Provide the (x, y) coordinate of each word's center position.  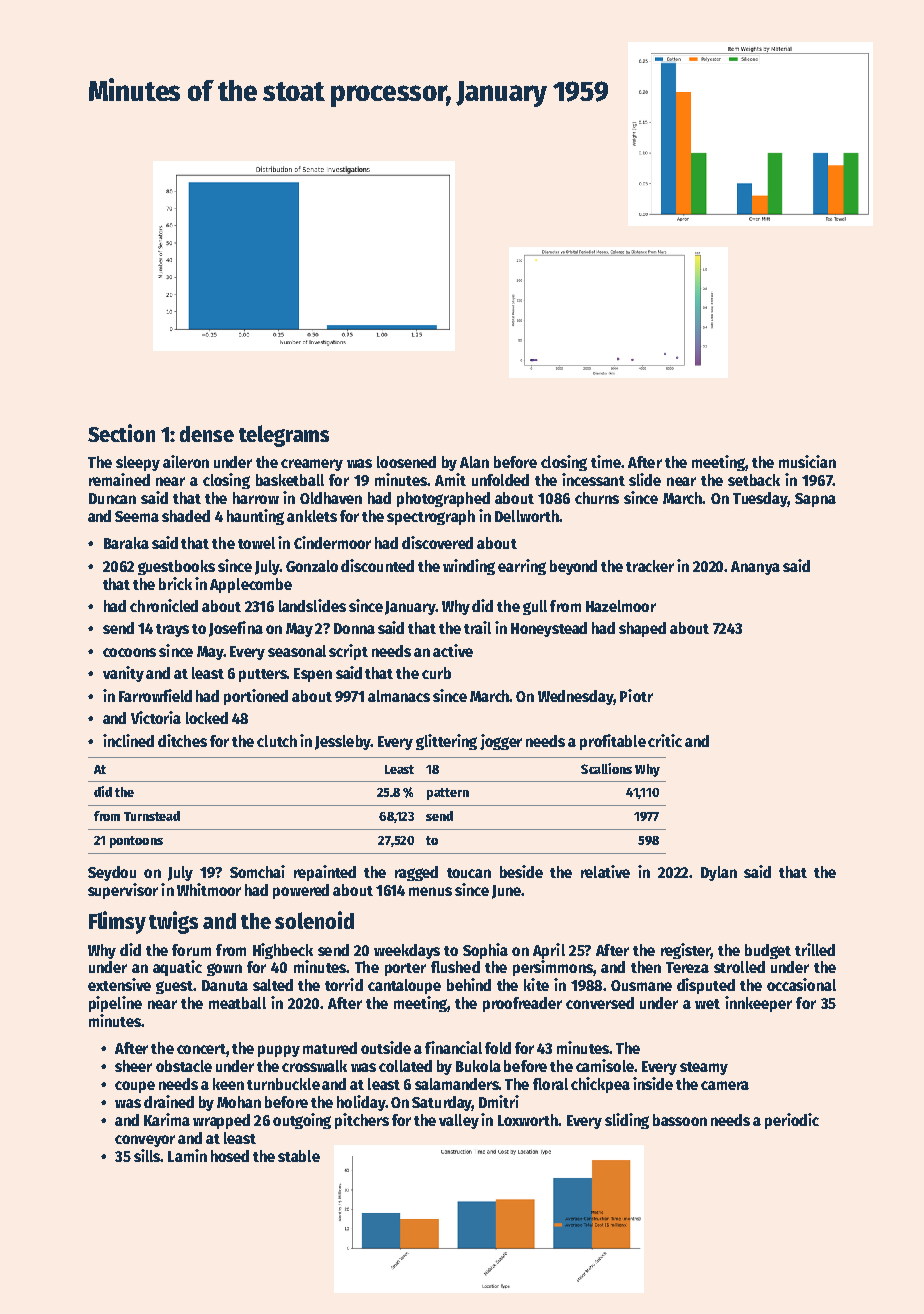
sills (147, 1155)
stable (299, 1156)
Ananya (755, 568)
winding (469, 567)
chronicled (164, 605)
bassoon (680, 1120)
